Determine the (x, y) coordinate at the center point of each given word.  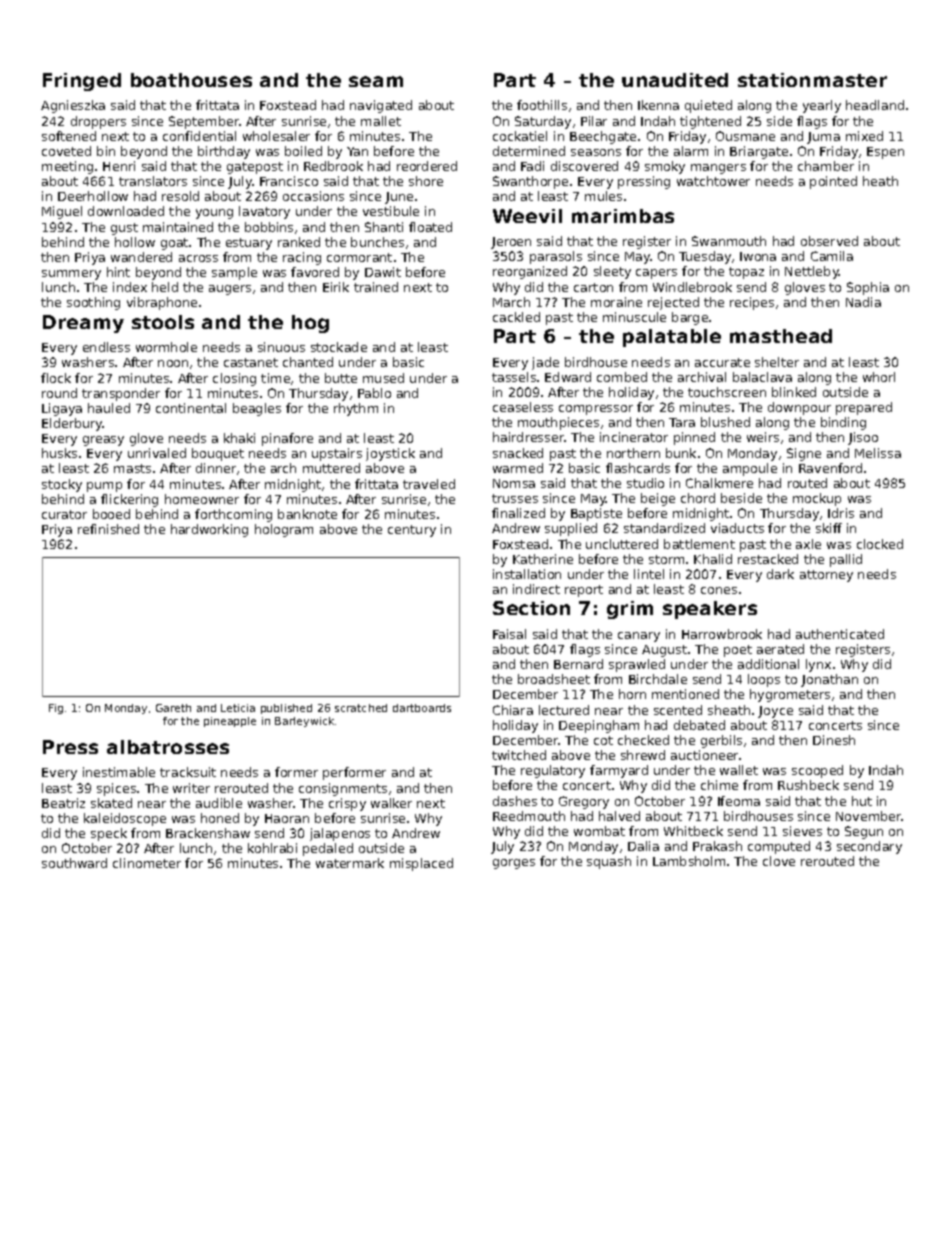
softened (69, 136)
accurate (722, 362)
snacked (518, 453)
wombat (599, 831)
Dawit (383, 272)
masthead (781, 336)
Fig (56, 709)
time (275, 378)
